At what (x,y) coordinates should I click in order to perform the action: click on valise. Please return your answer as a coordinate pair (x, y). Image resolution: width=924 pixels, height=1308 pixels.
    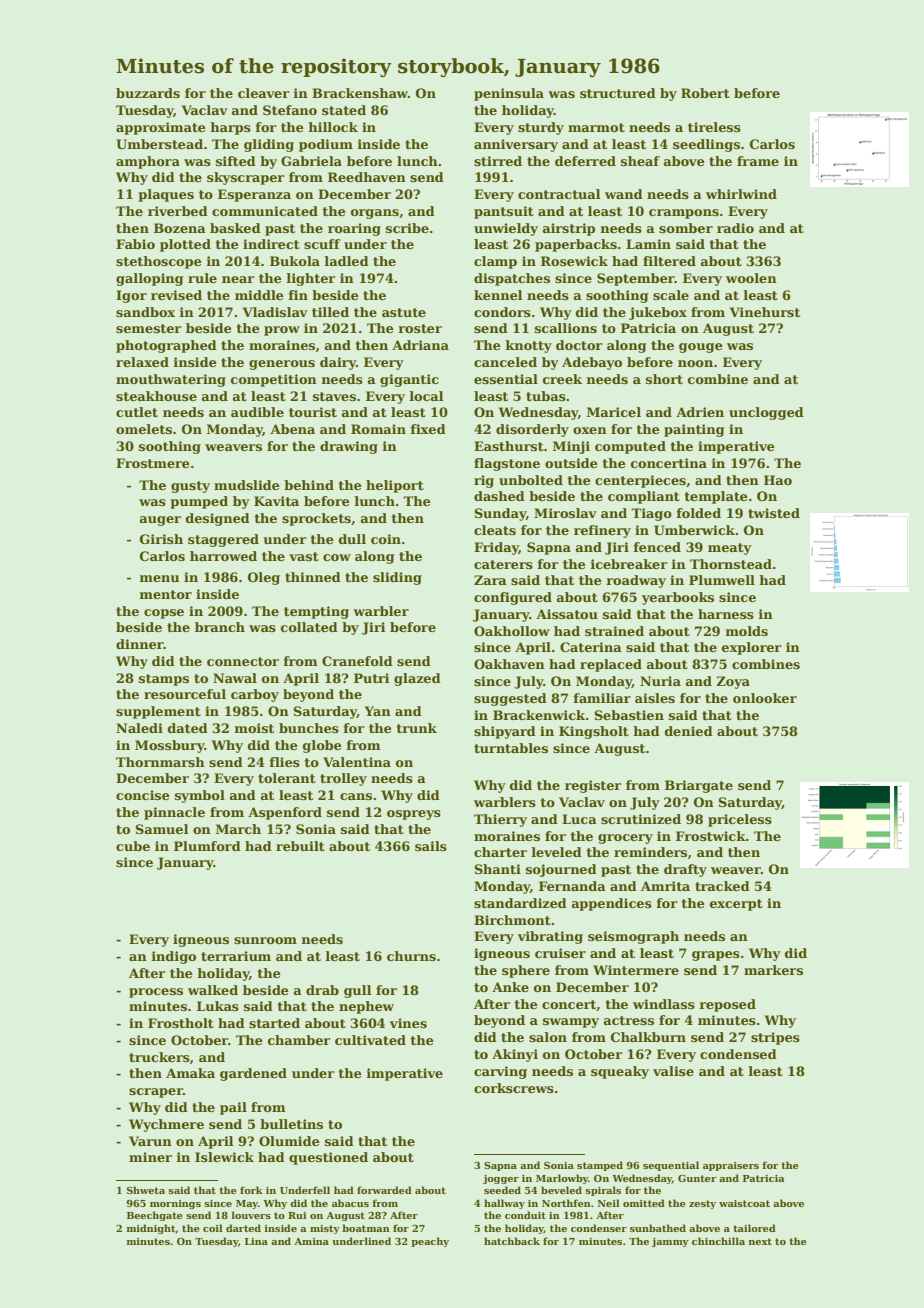
    Looking at the image, I should click on (673, 1071).
